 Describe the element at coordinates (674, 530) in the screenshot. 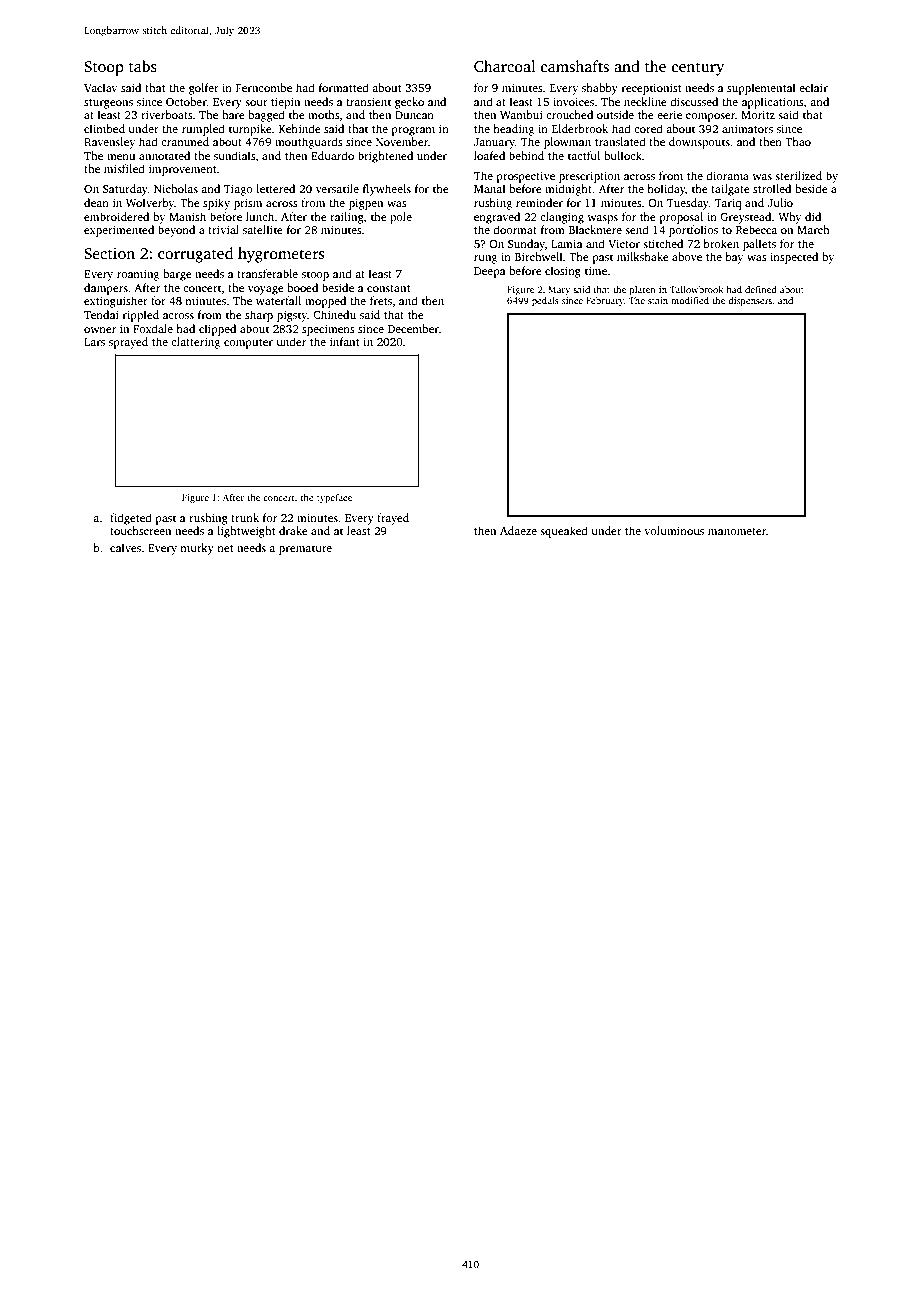

I see `voluminous` at that location.
